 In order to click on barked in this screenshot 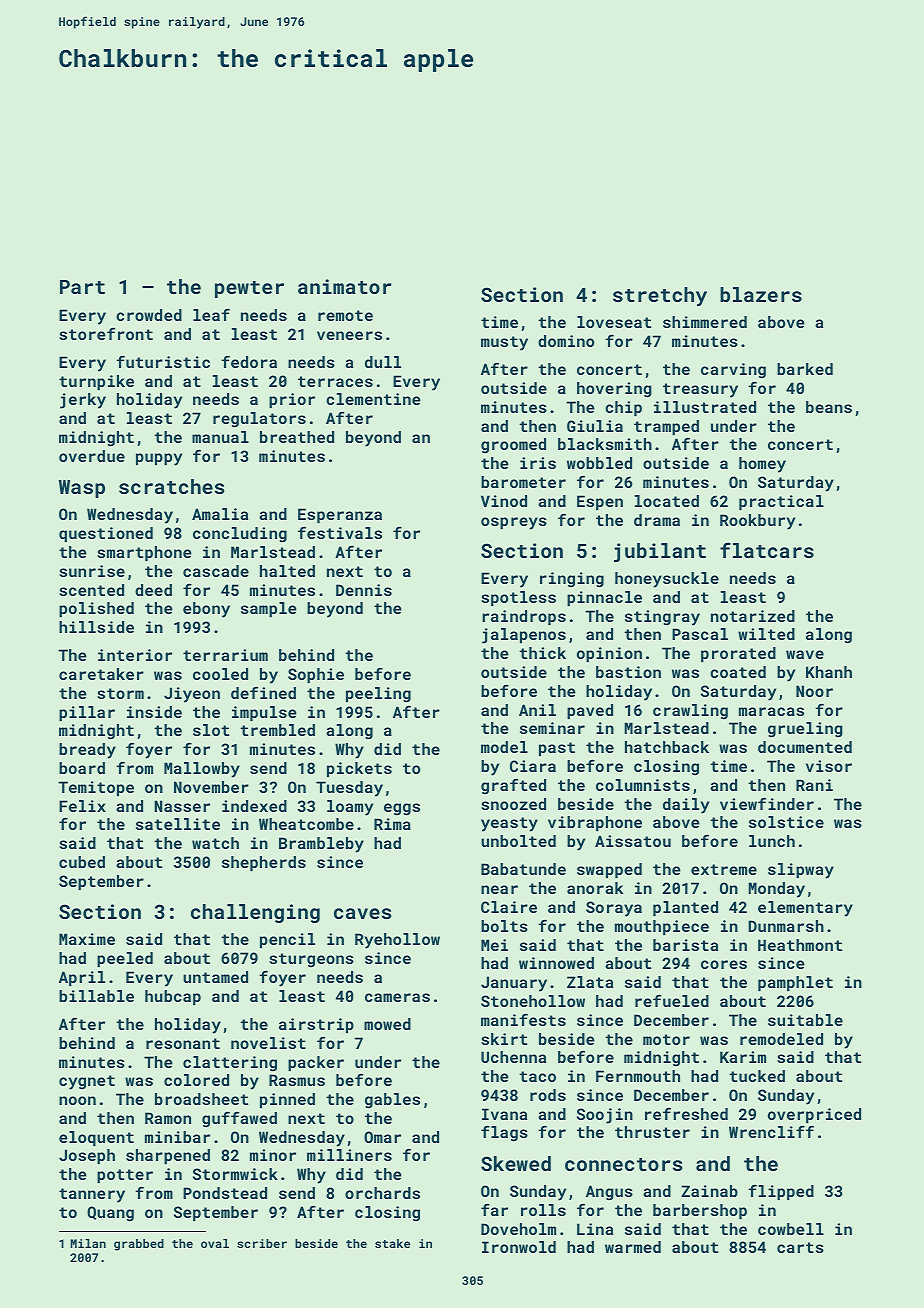, I will do `click(805, 369)`.
